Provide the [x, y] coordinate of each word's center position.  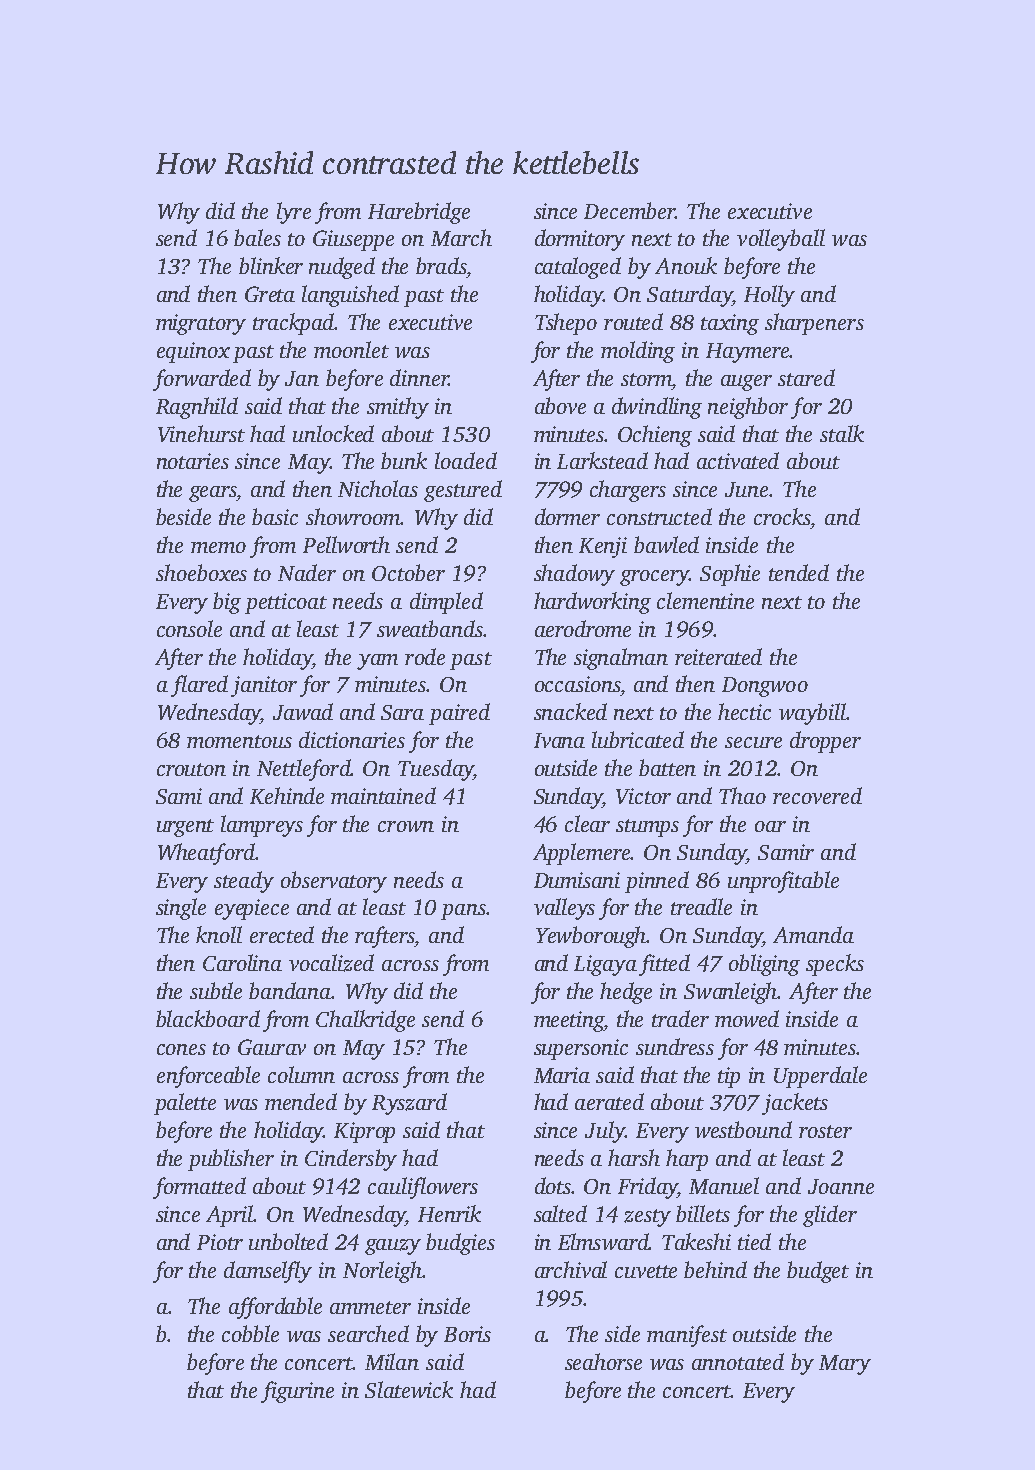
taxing [730, 324]
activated [738, 460]
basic [275, 516]
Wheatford [206, 854]
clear [587, 823]
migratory [201, 324]
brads [441, 265]
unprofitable [783, 882]
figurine [297, 1392]
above [560, 405]
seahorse [603, 1361]
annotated [738, 1361]
